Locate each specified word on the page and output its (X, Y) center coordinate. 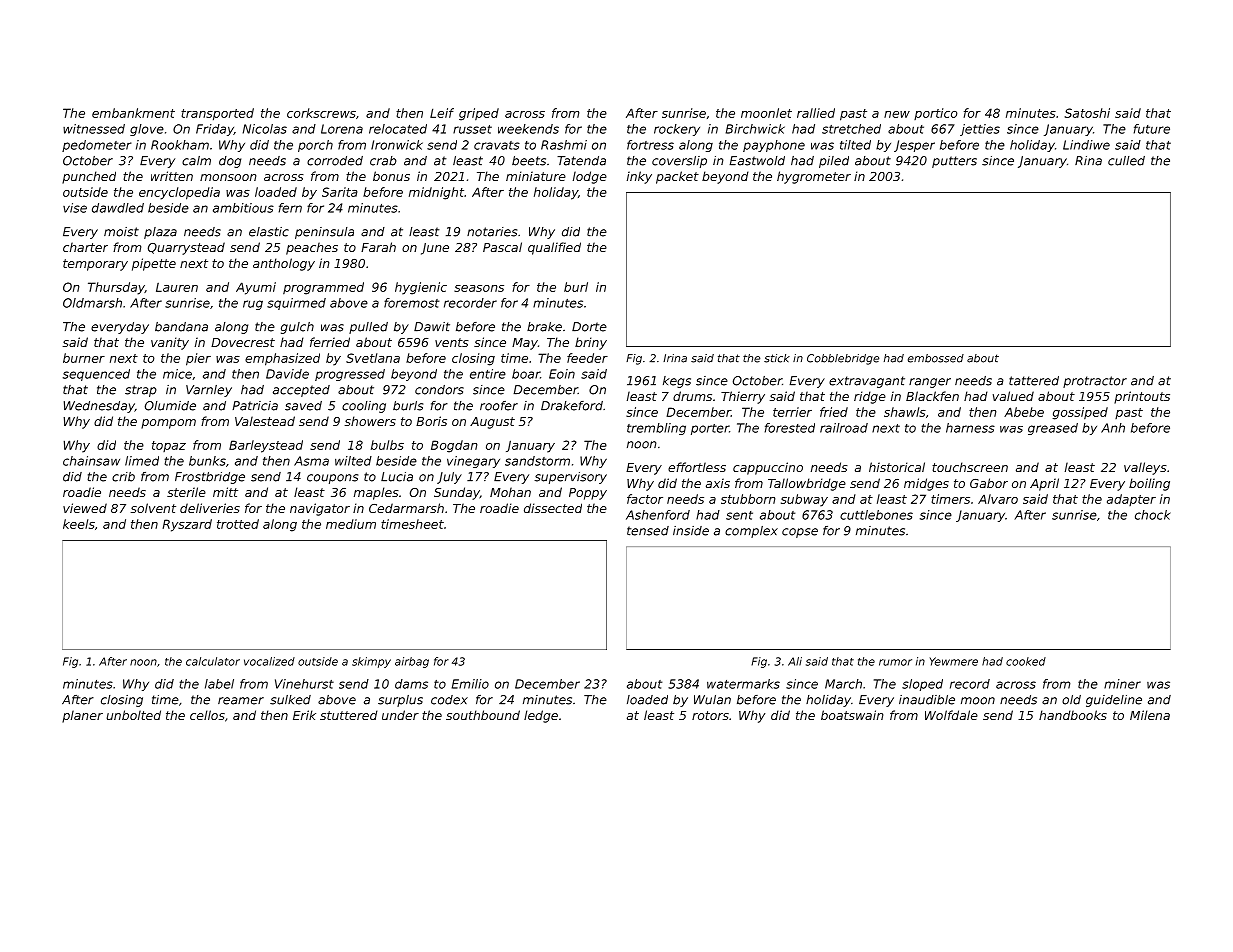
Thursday (116, 288)
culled (1126, 161)
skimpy (371, 662)
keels (79, 524)
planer (82, 716)
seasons (479, 288)
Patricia (255, 406)
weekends (528, 129)
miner (1122, 684)
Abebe (1024, 412)
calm (196, 161)
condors (439, 390)
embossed (936, 358)
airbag (412, 662)
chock (1153, 515)
